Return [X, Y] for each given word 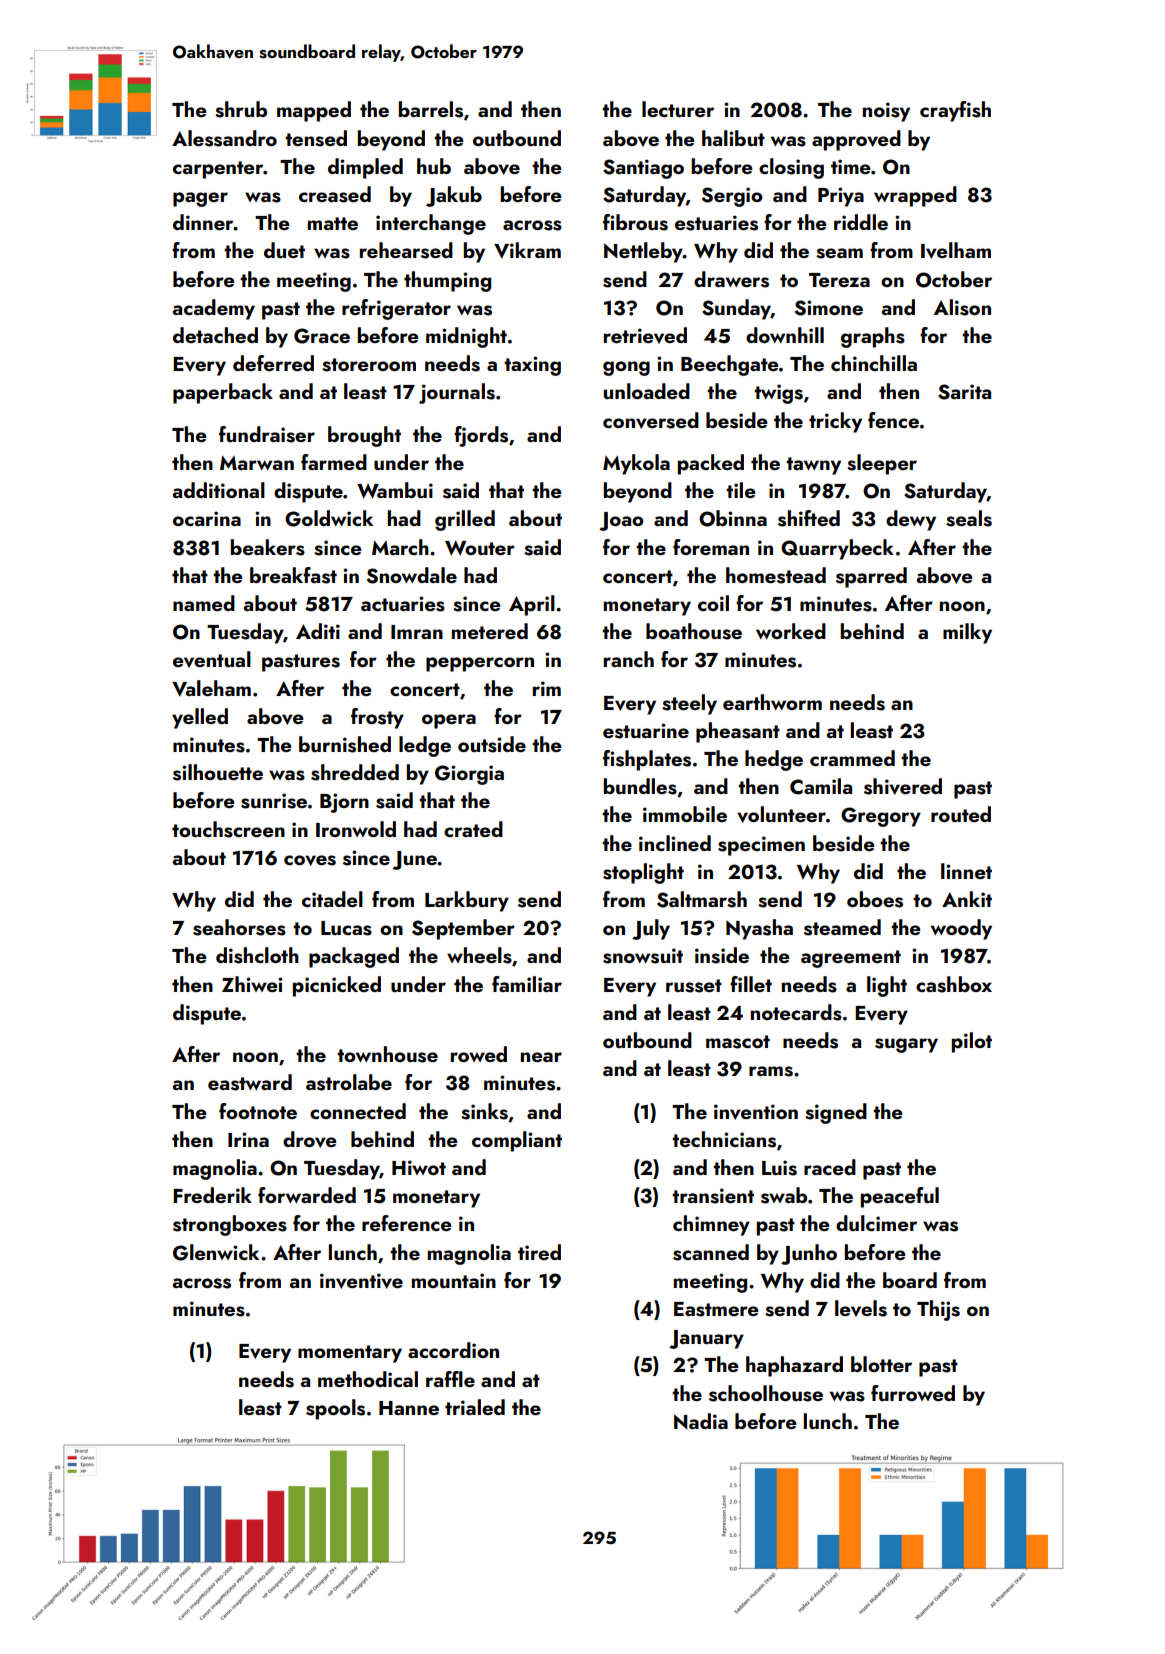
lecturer [678, 109]
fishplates [647, 760]
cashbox [954, 984]
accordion [453, 1350]
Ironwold [356, 829]
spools [335, 1409]
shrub [241, 109]
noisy [886, 112]
